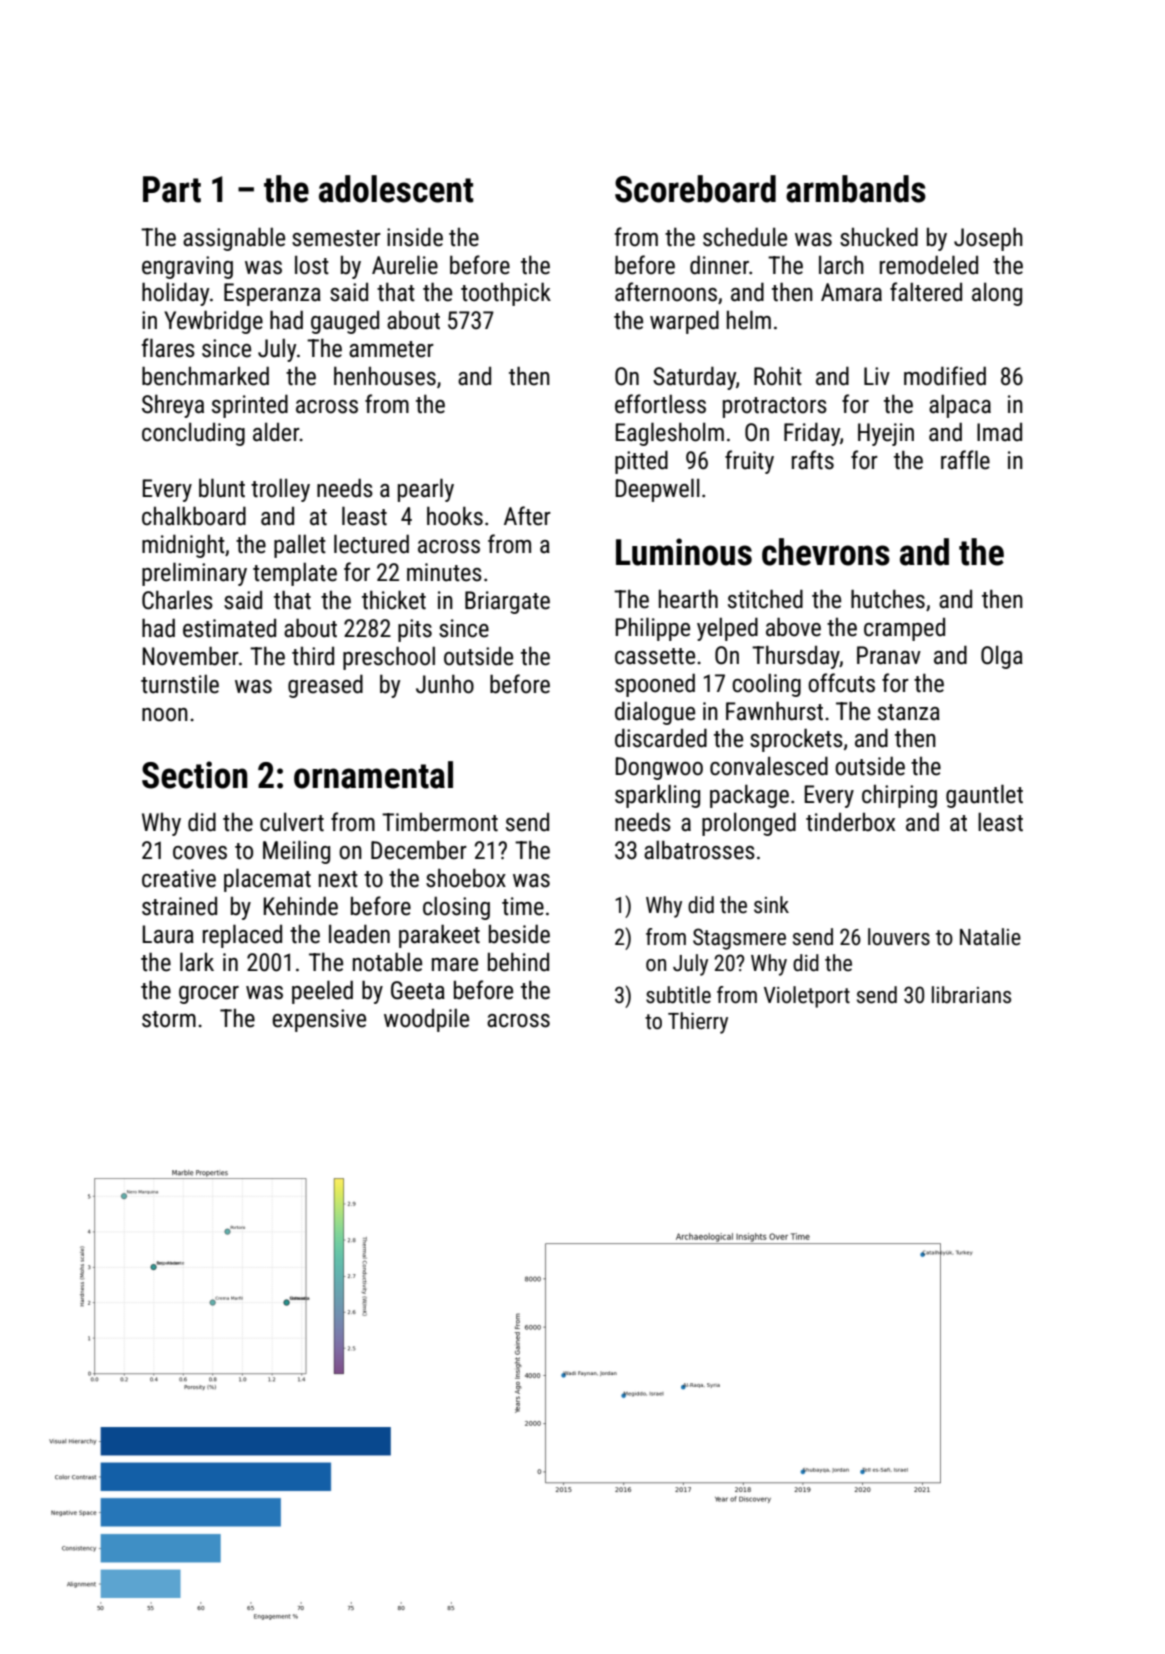  Describe the element at coordinates (506, 294) in the screenshot. I see `toothpick` at that location.
